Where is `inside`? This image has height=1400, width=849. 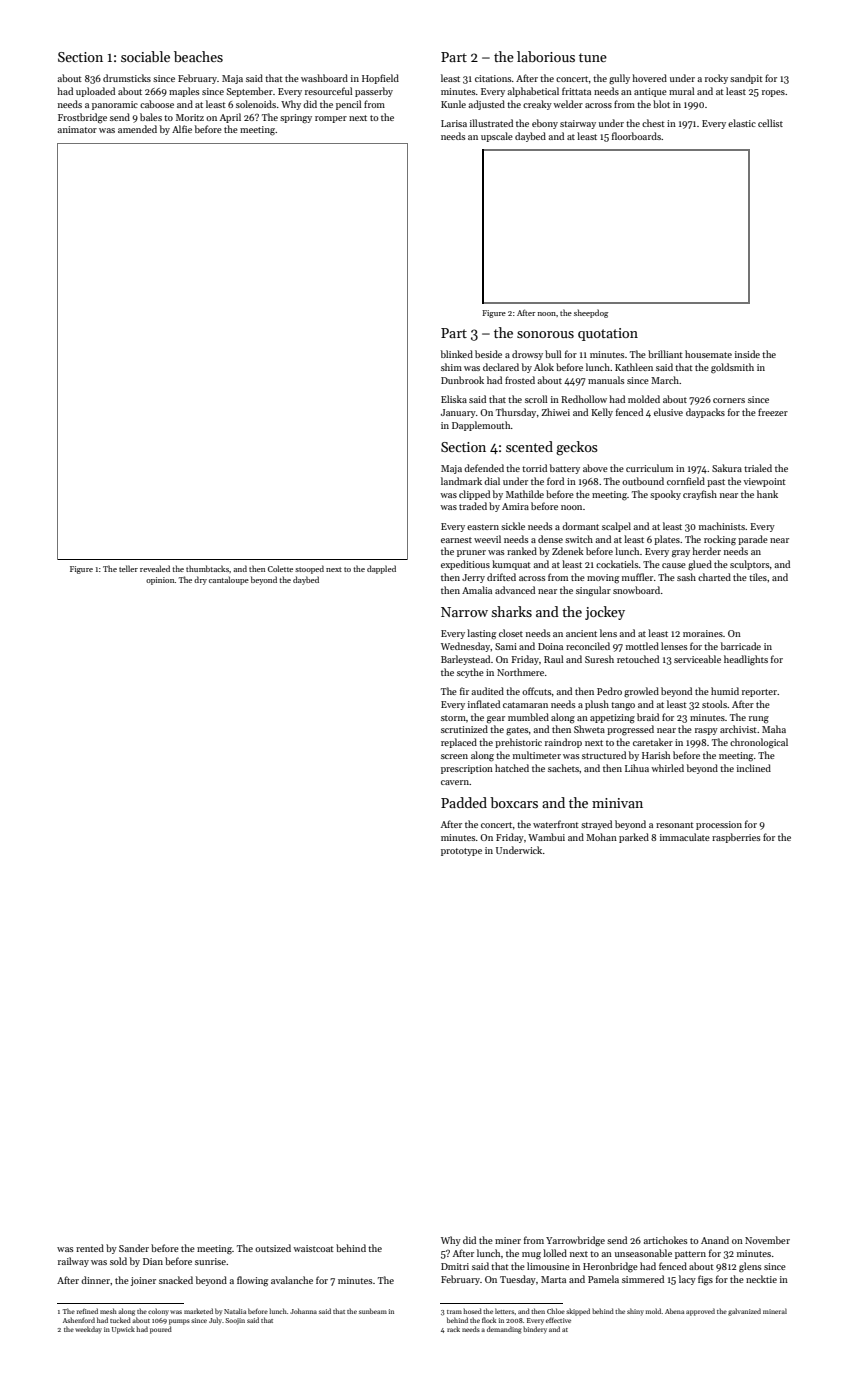
inside is located at coordinates (747, 354).
